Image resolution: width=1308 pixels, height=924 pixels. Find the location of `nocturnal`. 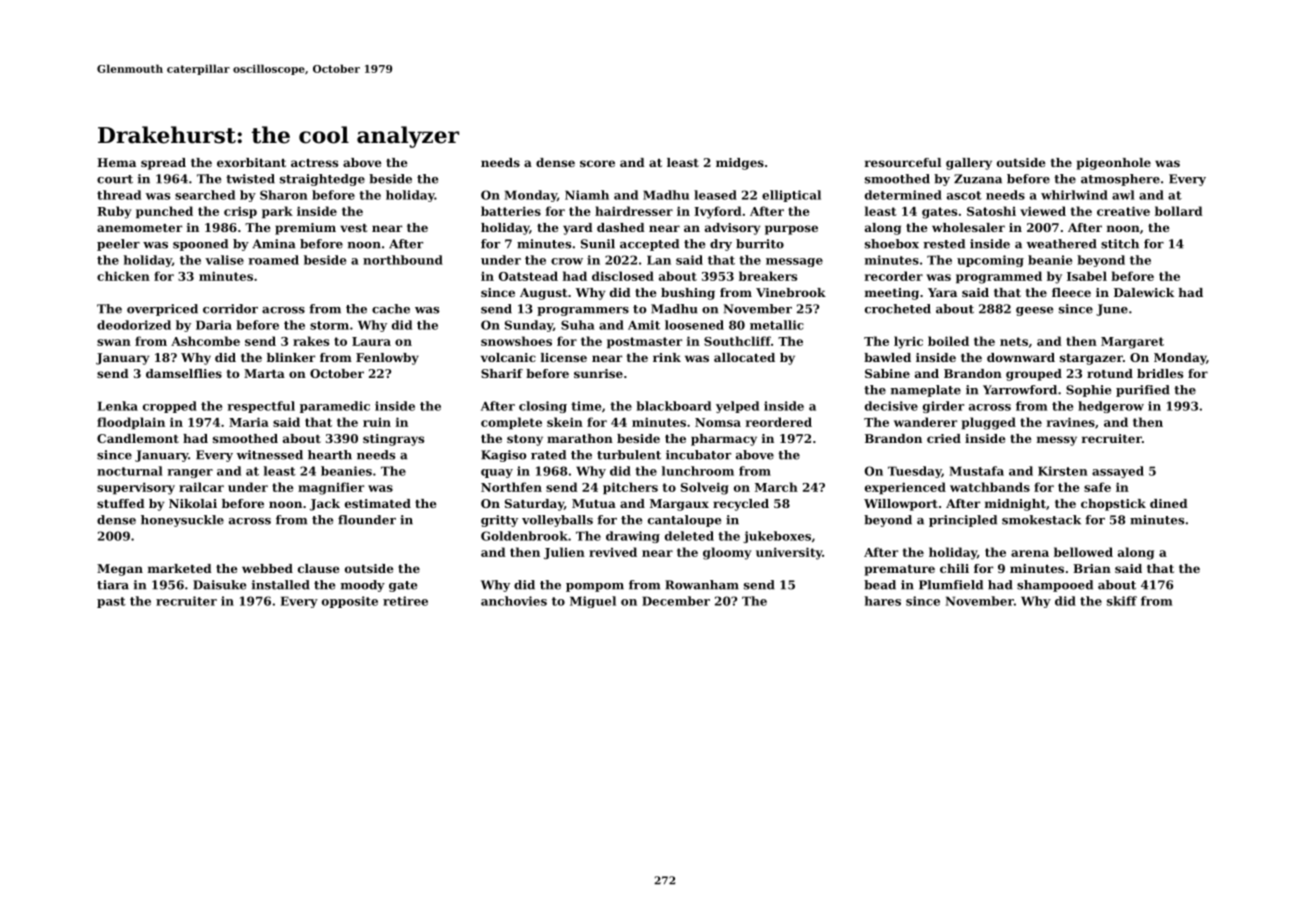

nocturnal is located at coordinates (130, 471).
